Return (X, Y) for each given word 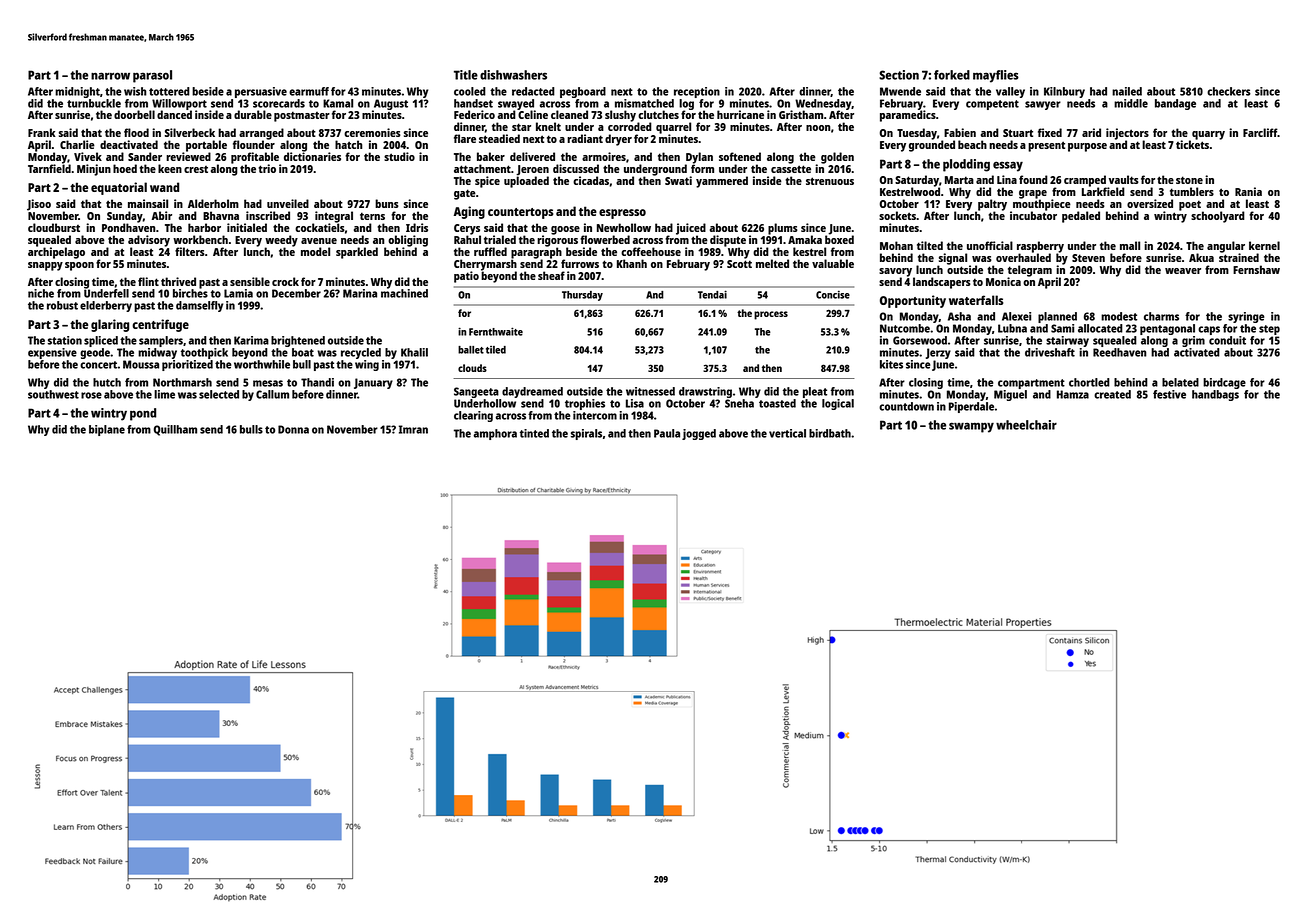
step (1269, 330)
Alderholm (213, 203)
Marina (360, 293)
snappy (45, 266)
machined (404, 293)
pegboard (583, 92)
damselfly (199, 306)
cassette (791, 169)
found (1033, 179)
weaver (1183, 271)
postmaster (302, 116)
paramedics (908, 116)
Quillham (175, 430)
